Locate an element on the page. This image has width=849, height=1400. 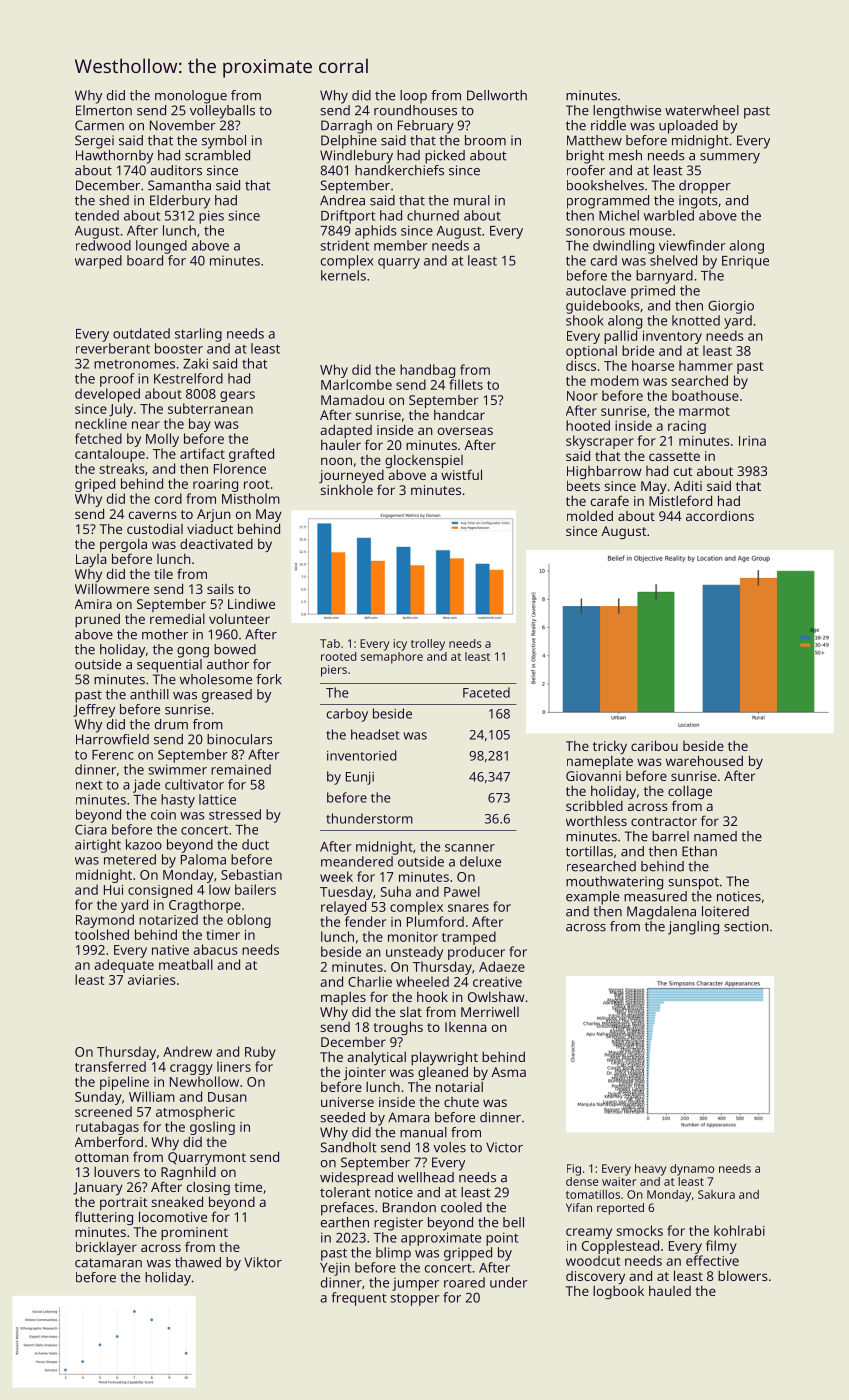
Hui is located at coordinates (113, 890).
